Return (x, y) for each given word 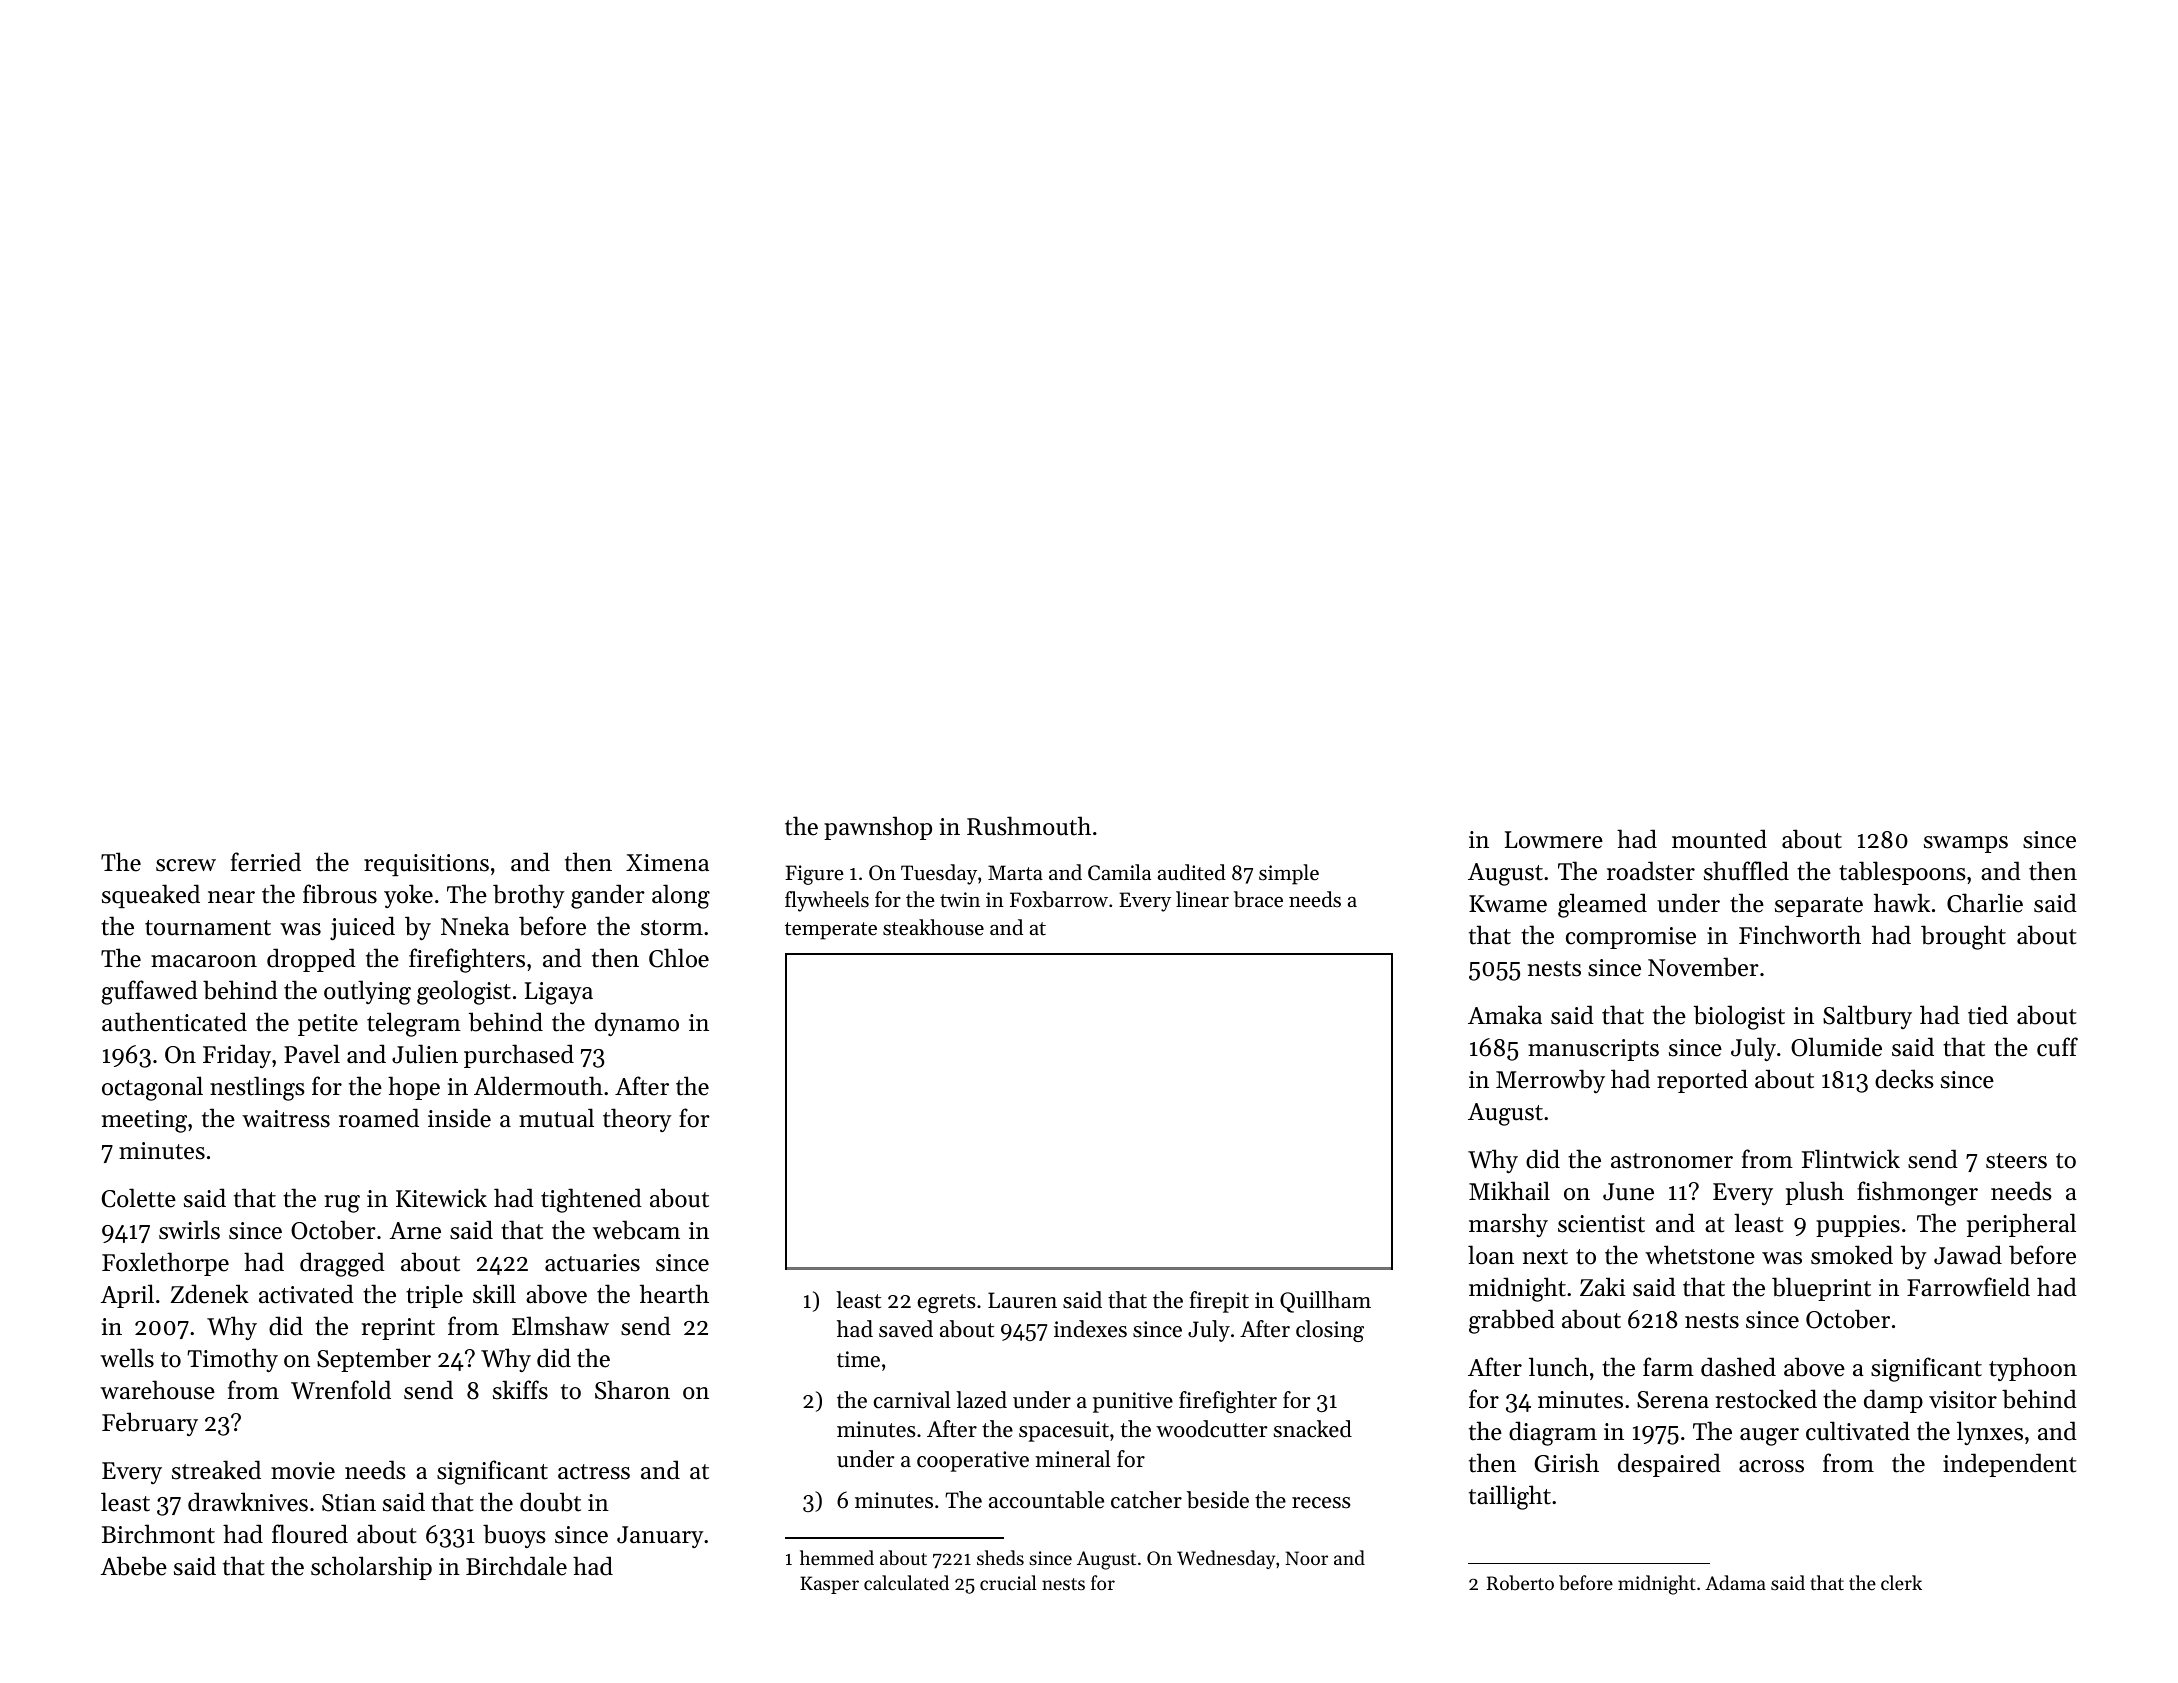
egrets (946, 1303)
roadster (1651, 871)
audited (1192, 872)
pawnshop (878, 828)
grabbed (1512, 1321)
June (1628, 1192)
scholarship (371, 1568)
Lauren (1022, 1300)
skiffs (520, 1390)
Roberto (1520, 1582)
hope (414, 1088)
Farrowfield (1968, 1287)
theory (637, 1120)
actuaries (592, 1263)
